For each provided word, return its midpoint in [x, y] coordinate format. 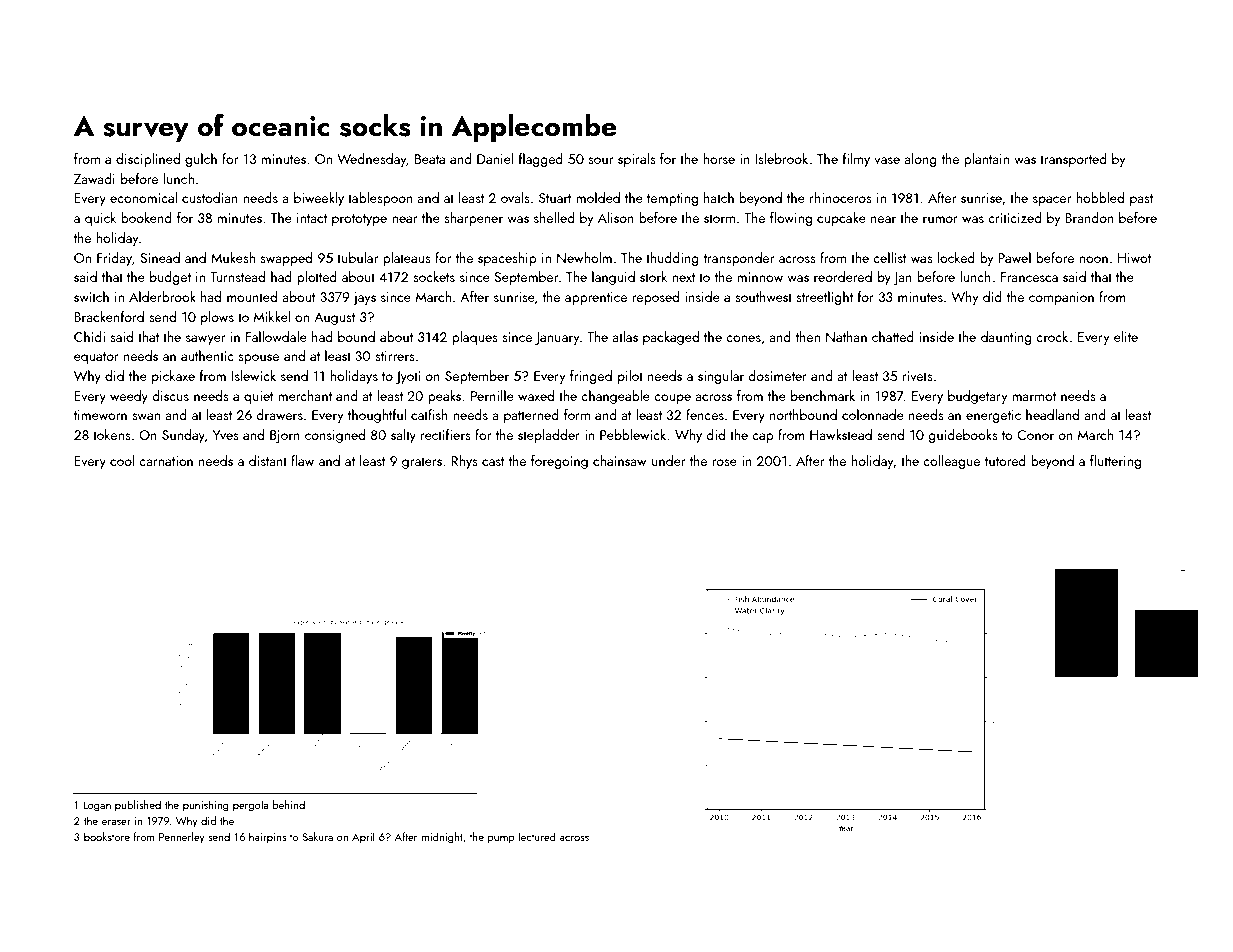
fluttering [1115, 462]
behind [289, 804]
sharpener [473, 219]
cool [122, 460]
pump [501, 840]
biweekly [319, 199]
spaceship [507, 259]
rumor [940, 219]
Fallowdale [276, 336]
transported [1073, 160]
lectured [537, 836]
